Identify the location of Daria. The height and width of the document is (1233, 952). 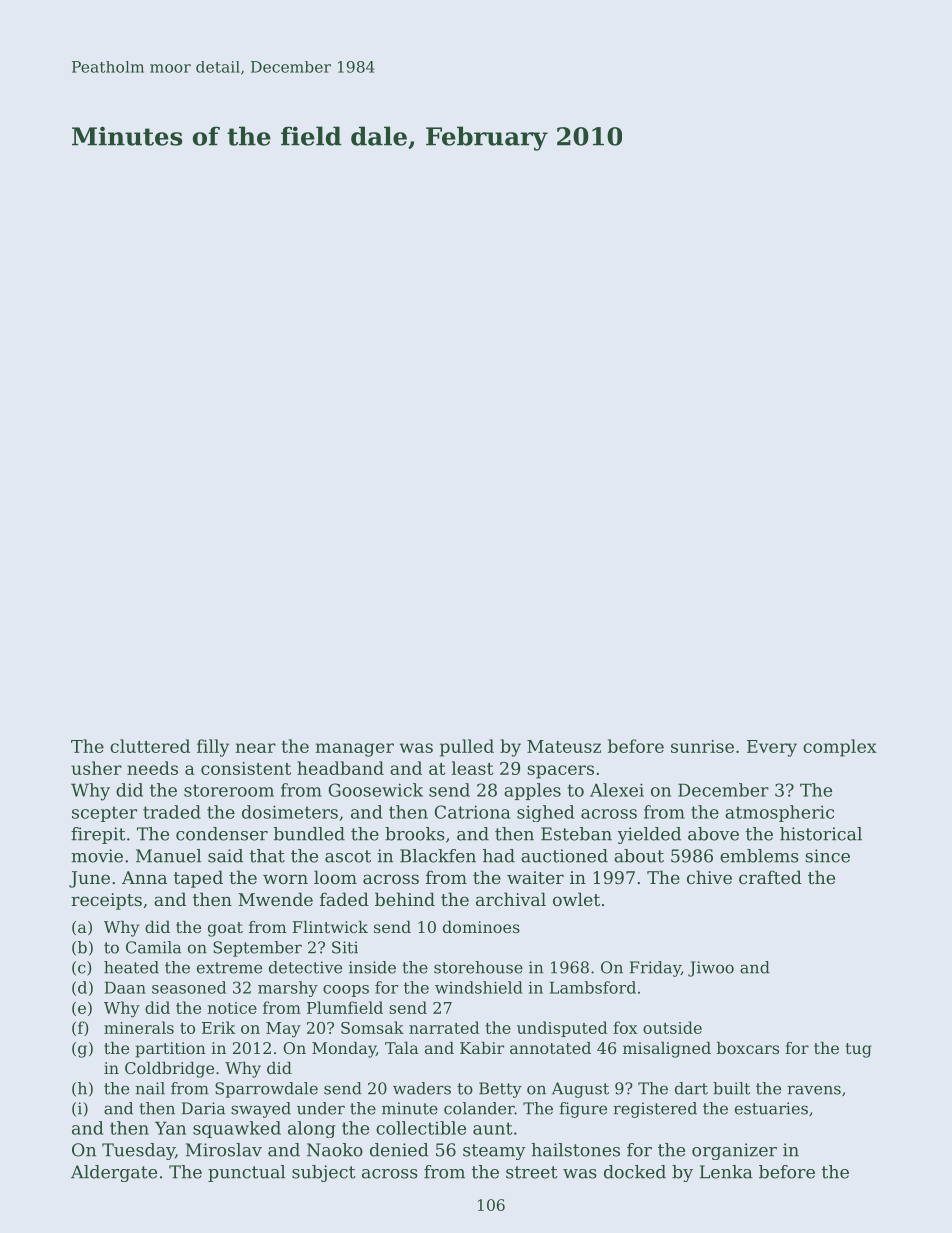
(203, 1108).
